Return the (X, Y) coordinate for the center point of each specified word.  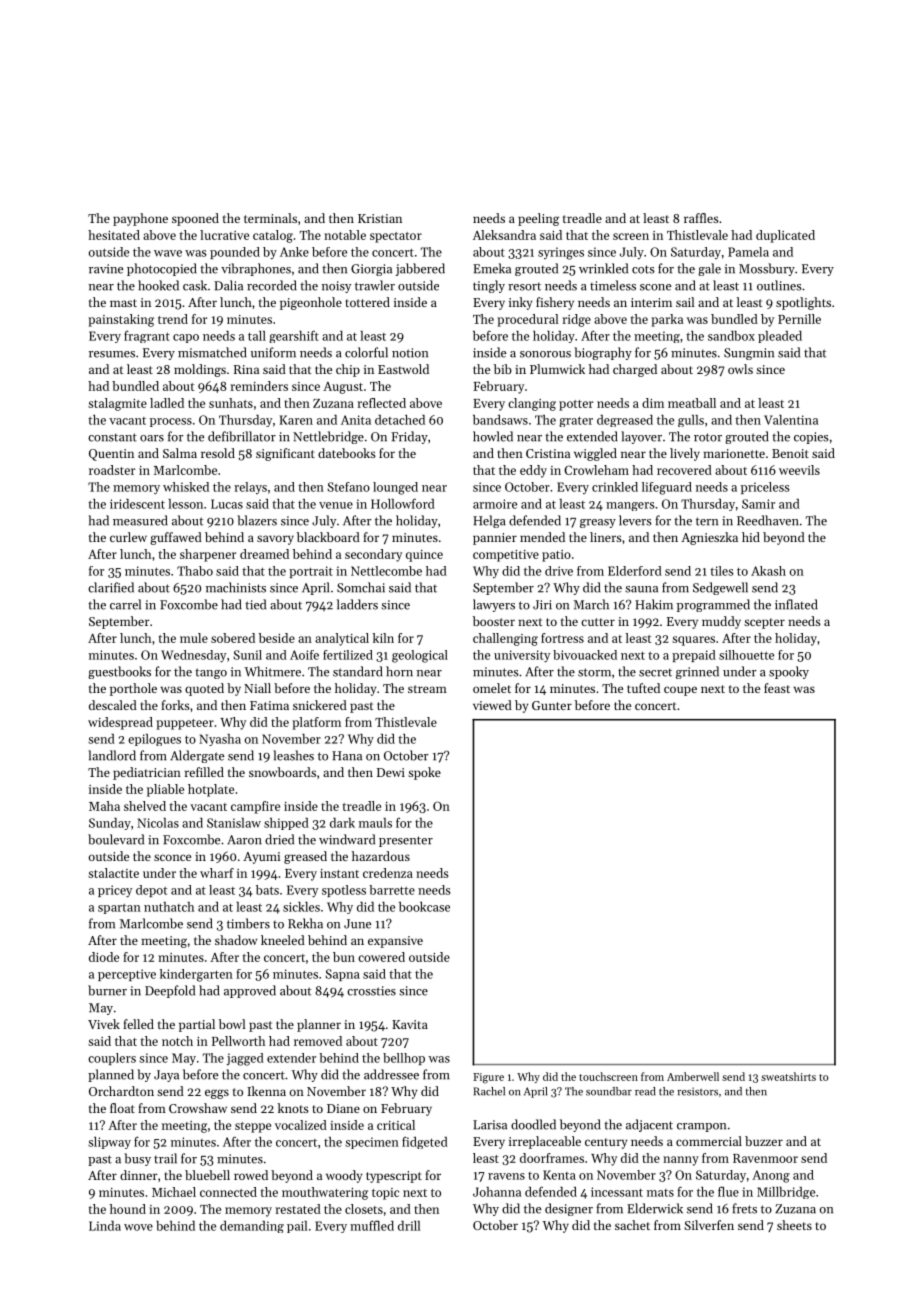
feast (777, 688)
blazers (257, 520)
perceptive (127, 975)
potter (576, 405)
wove (138, 1227)
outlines (779, 285)
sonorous (545, 354)
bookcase (424, 907)
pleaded (780, 337)
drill (409, 1226)
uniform (273, 352)
